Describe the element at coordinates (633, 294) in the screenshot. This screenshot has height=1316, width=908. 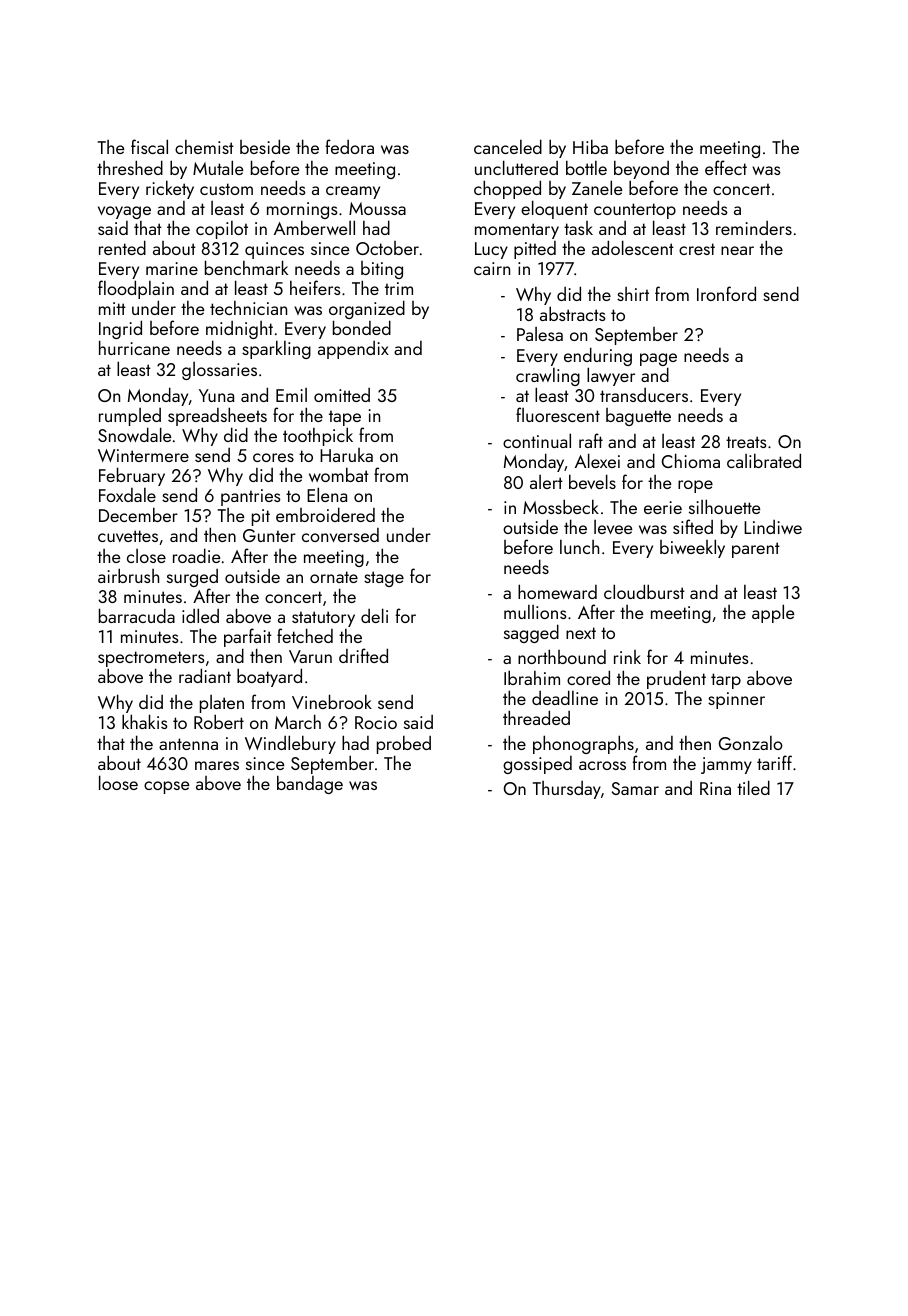
I see `shirt` at that location.
